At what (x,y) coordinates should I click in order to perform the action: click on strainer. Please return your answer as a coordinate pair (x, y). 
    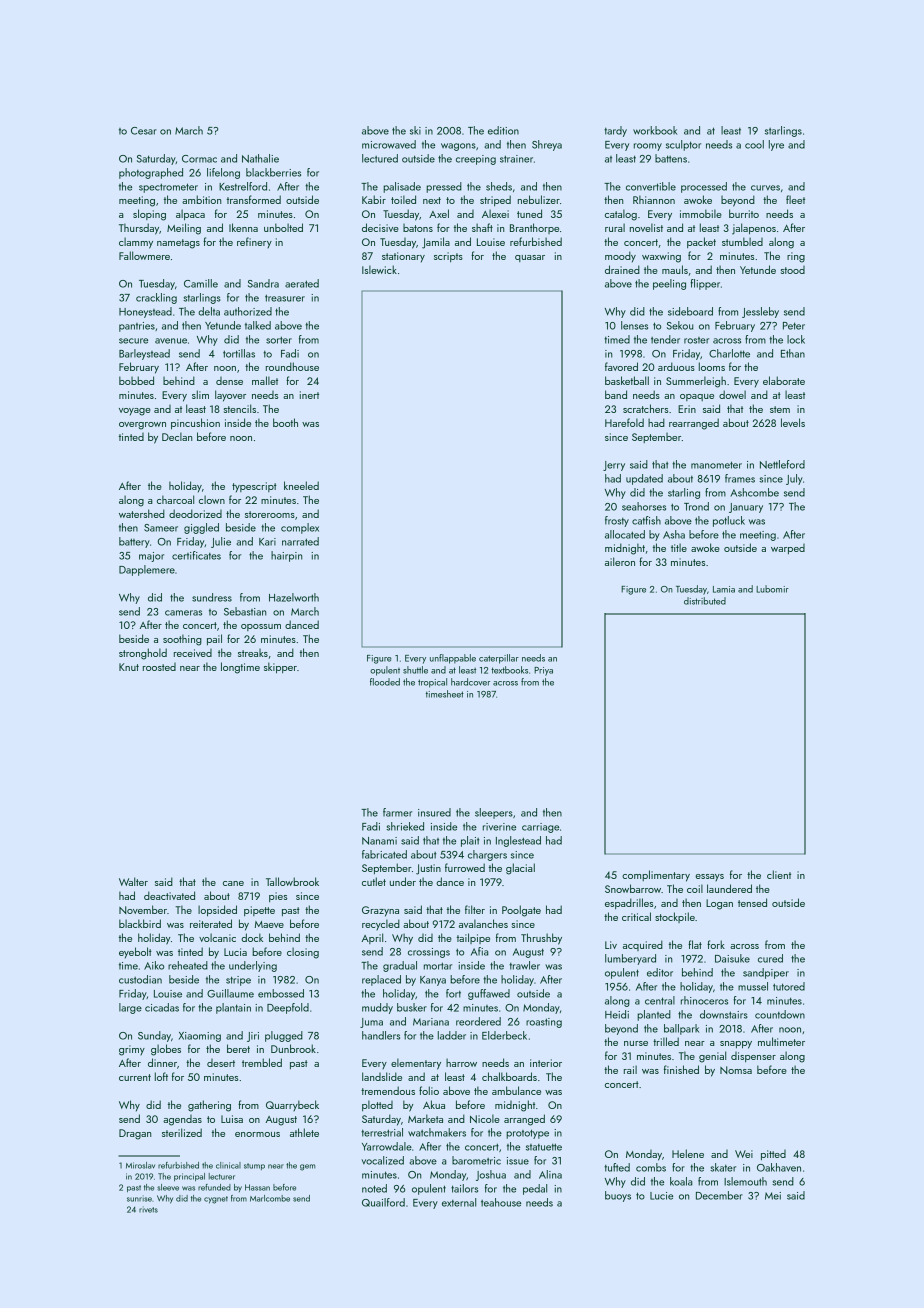
    Looking at the image, I should click on (516, 159).
